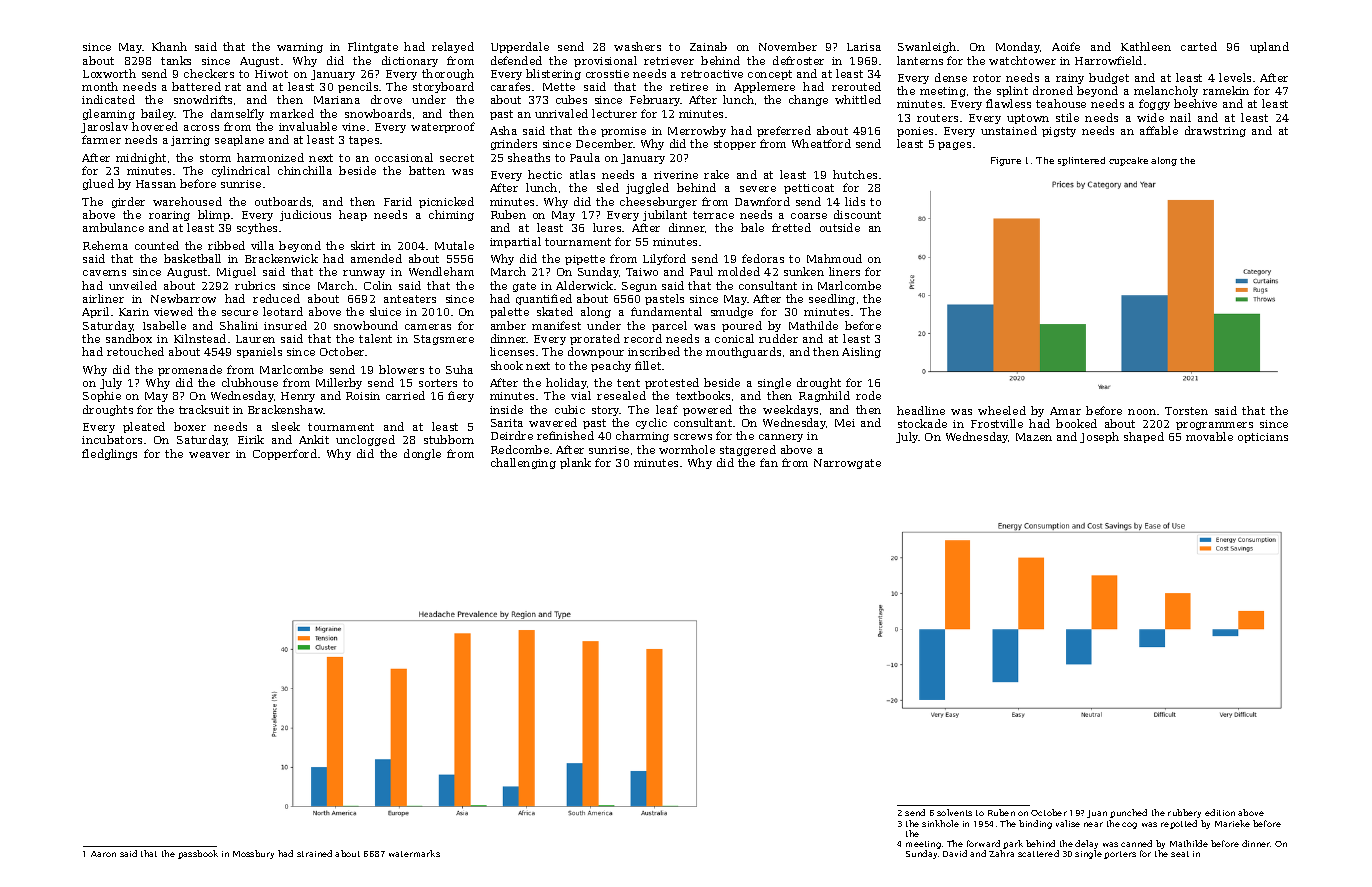 The image size is (1372, 887). Describe the element at coordinates (1263, 438) in the document. I see `opticians` at that location.
